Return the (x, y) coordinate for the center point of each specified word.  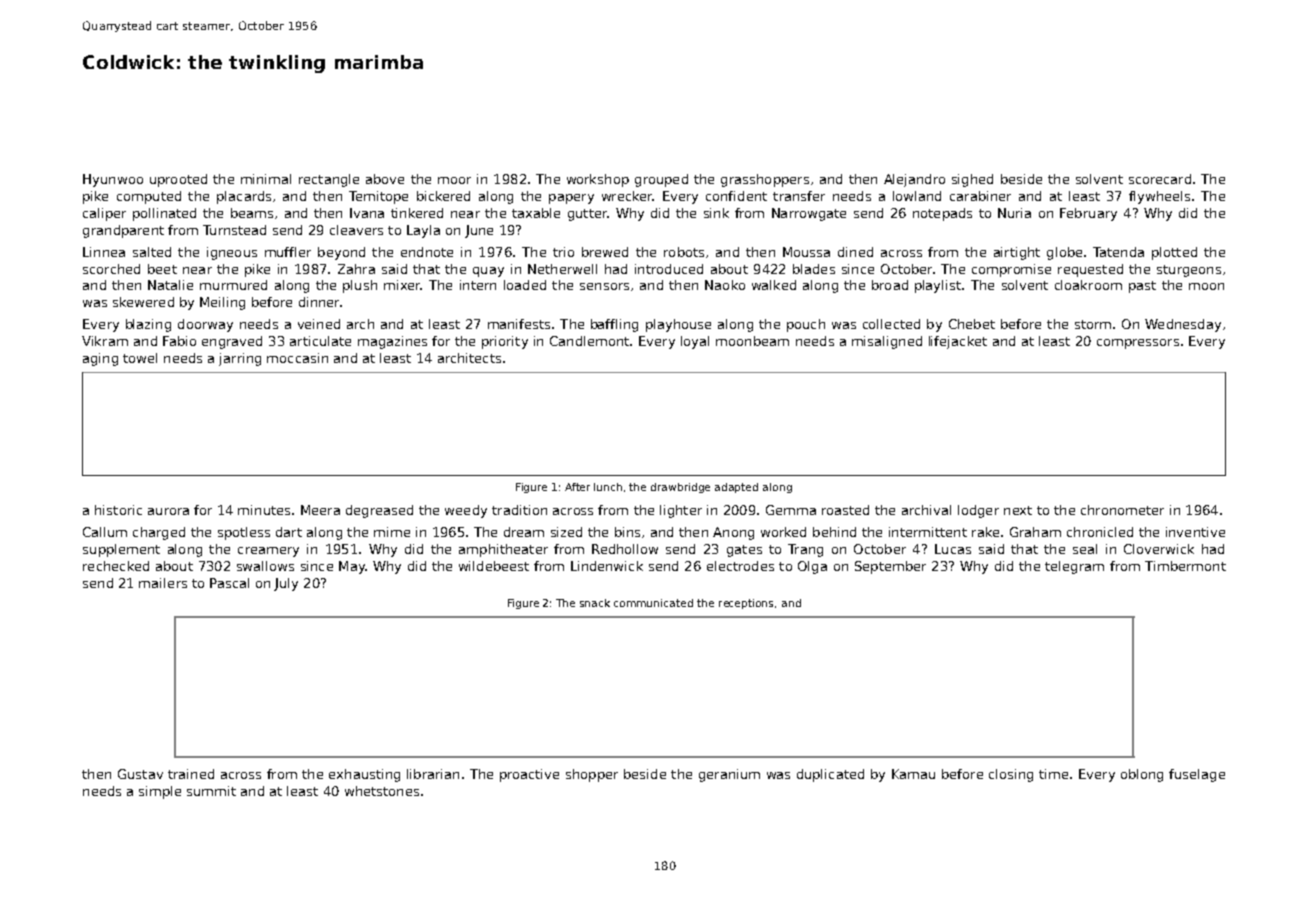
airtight (1017, 253)
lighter (681, 511)
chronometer (1122, 510)
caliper (104, 214)
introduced (669, 269)
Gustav (140, 774)
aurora (168, 511)
